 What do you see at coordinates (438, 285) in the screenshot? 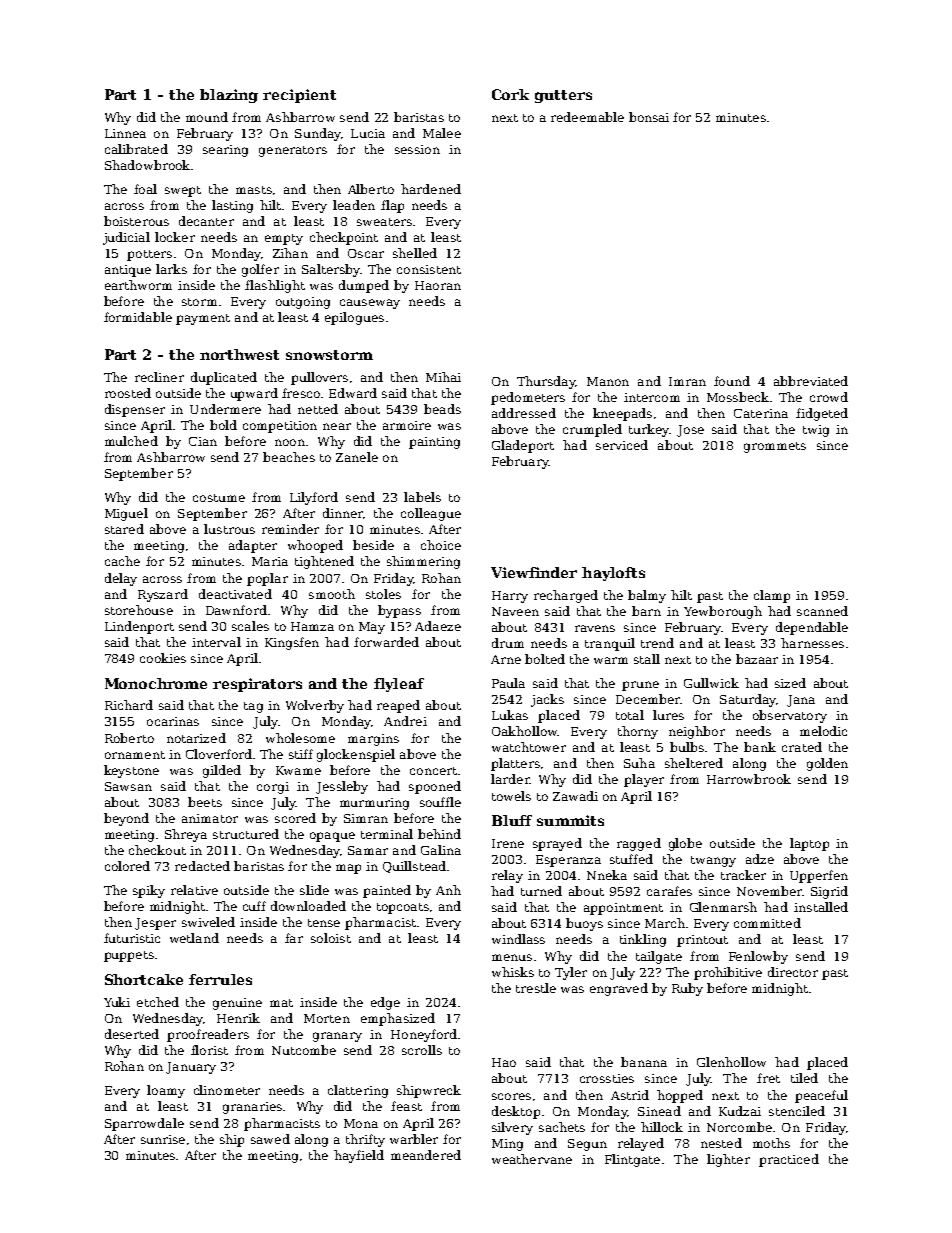
I see `Haoran` at bounding box center [438, 285].
